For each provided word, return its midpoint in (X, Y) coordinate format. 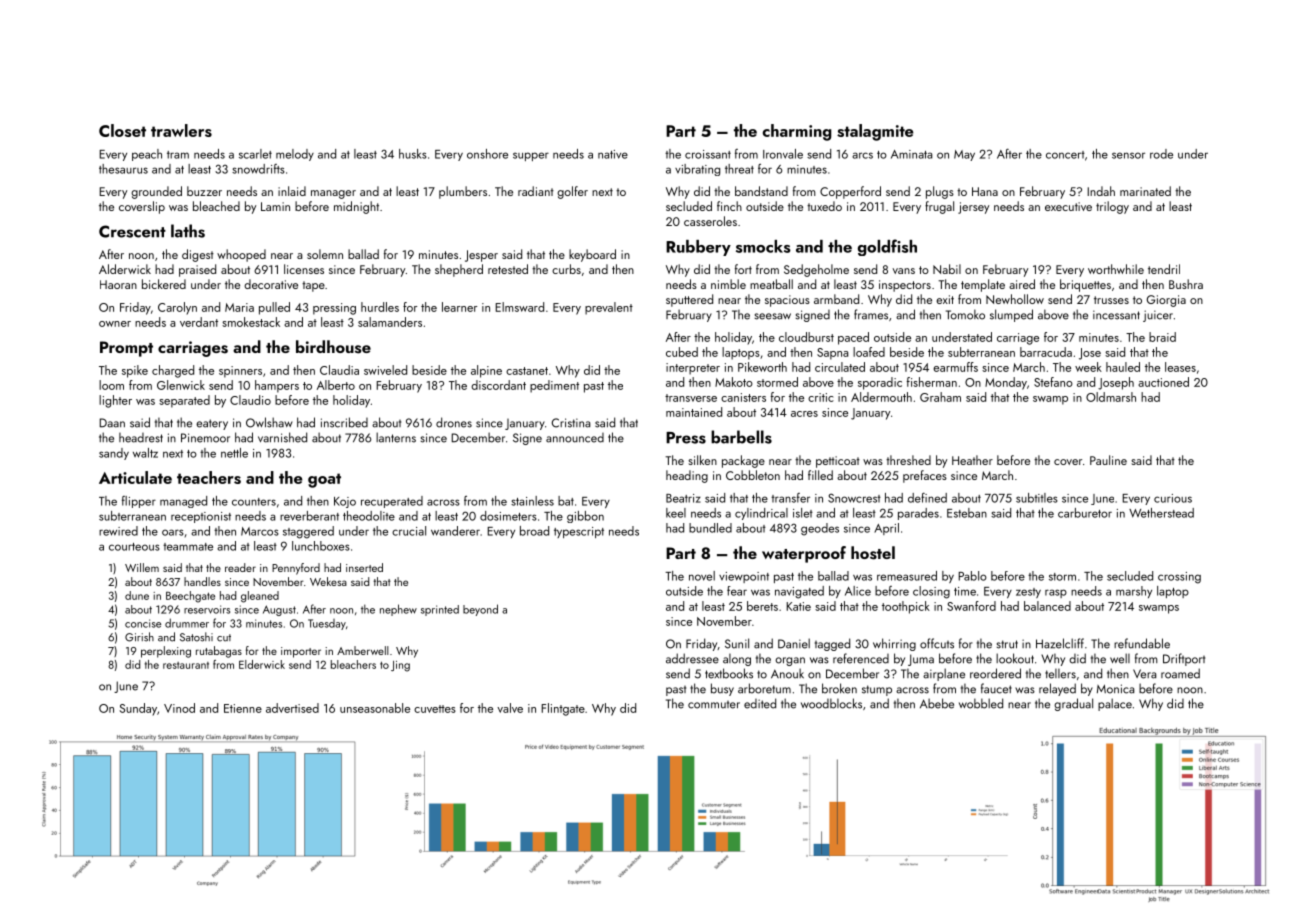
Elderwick (262, 664)
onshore (487, 154)
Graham (940, 397)
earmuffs (955, 367)
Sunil (737, 643)
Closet (122, 130)
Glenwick (181, 385)
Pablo (972, 576)
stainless (532, 501)
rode (1161, 154)
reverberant (309, 516)
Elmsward (519, 307)
